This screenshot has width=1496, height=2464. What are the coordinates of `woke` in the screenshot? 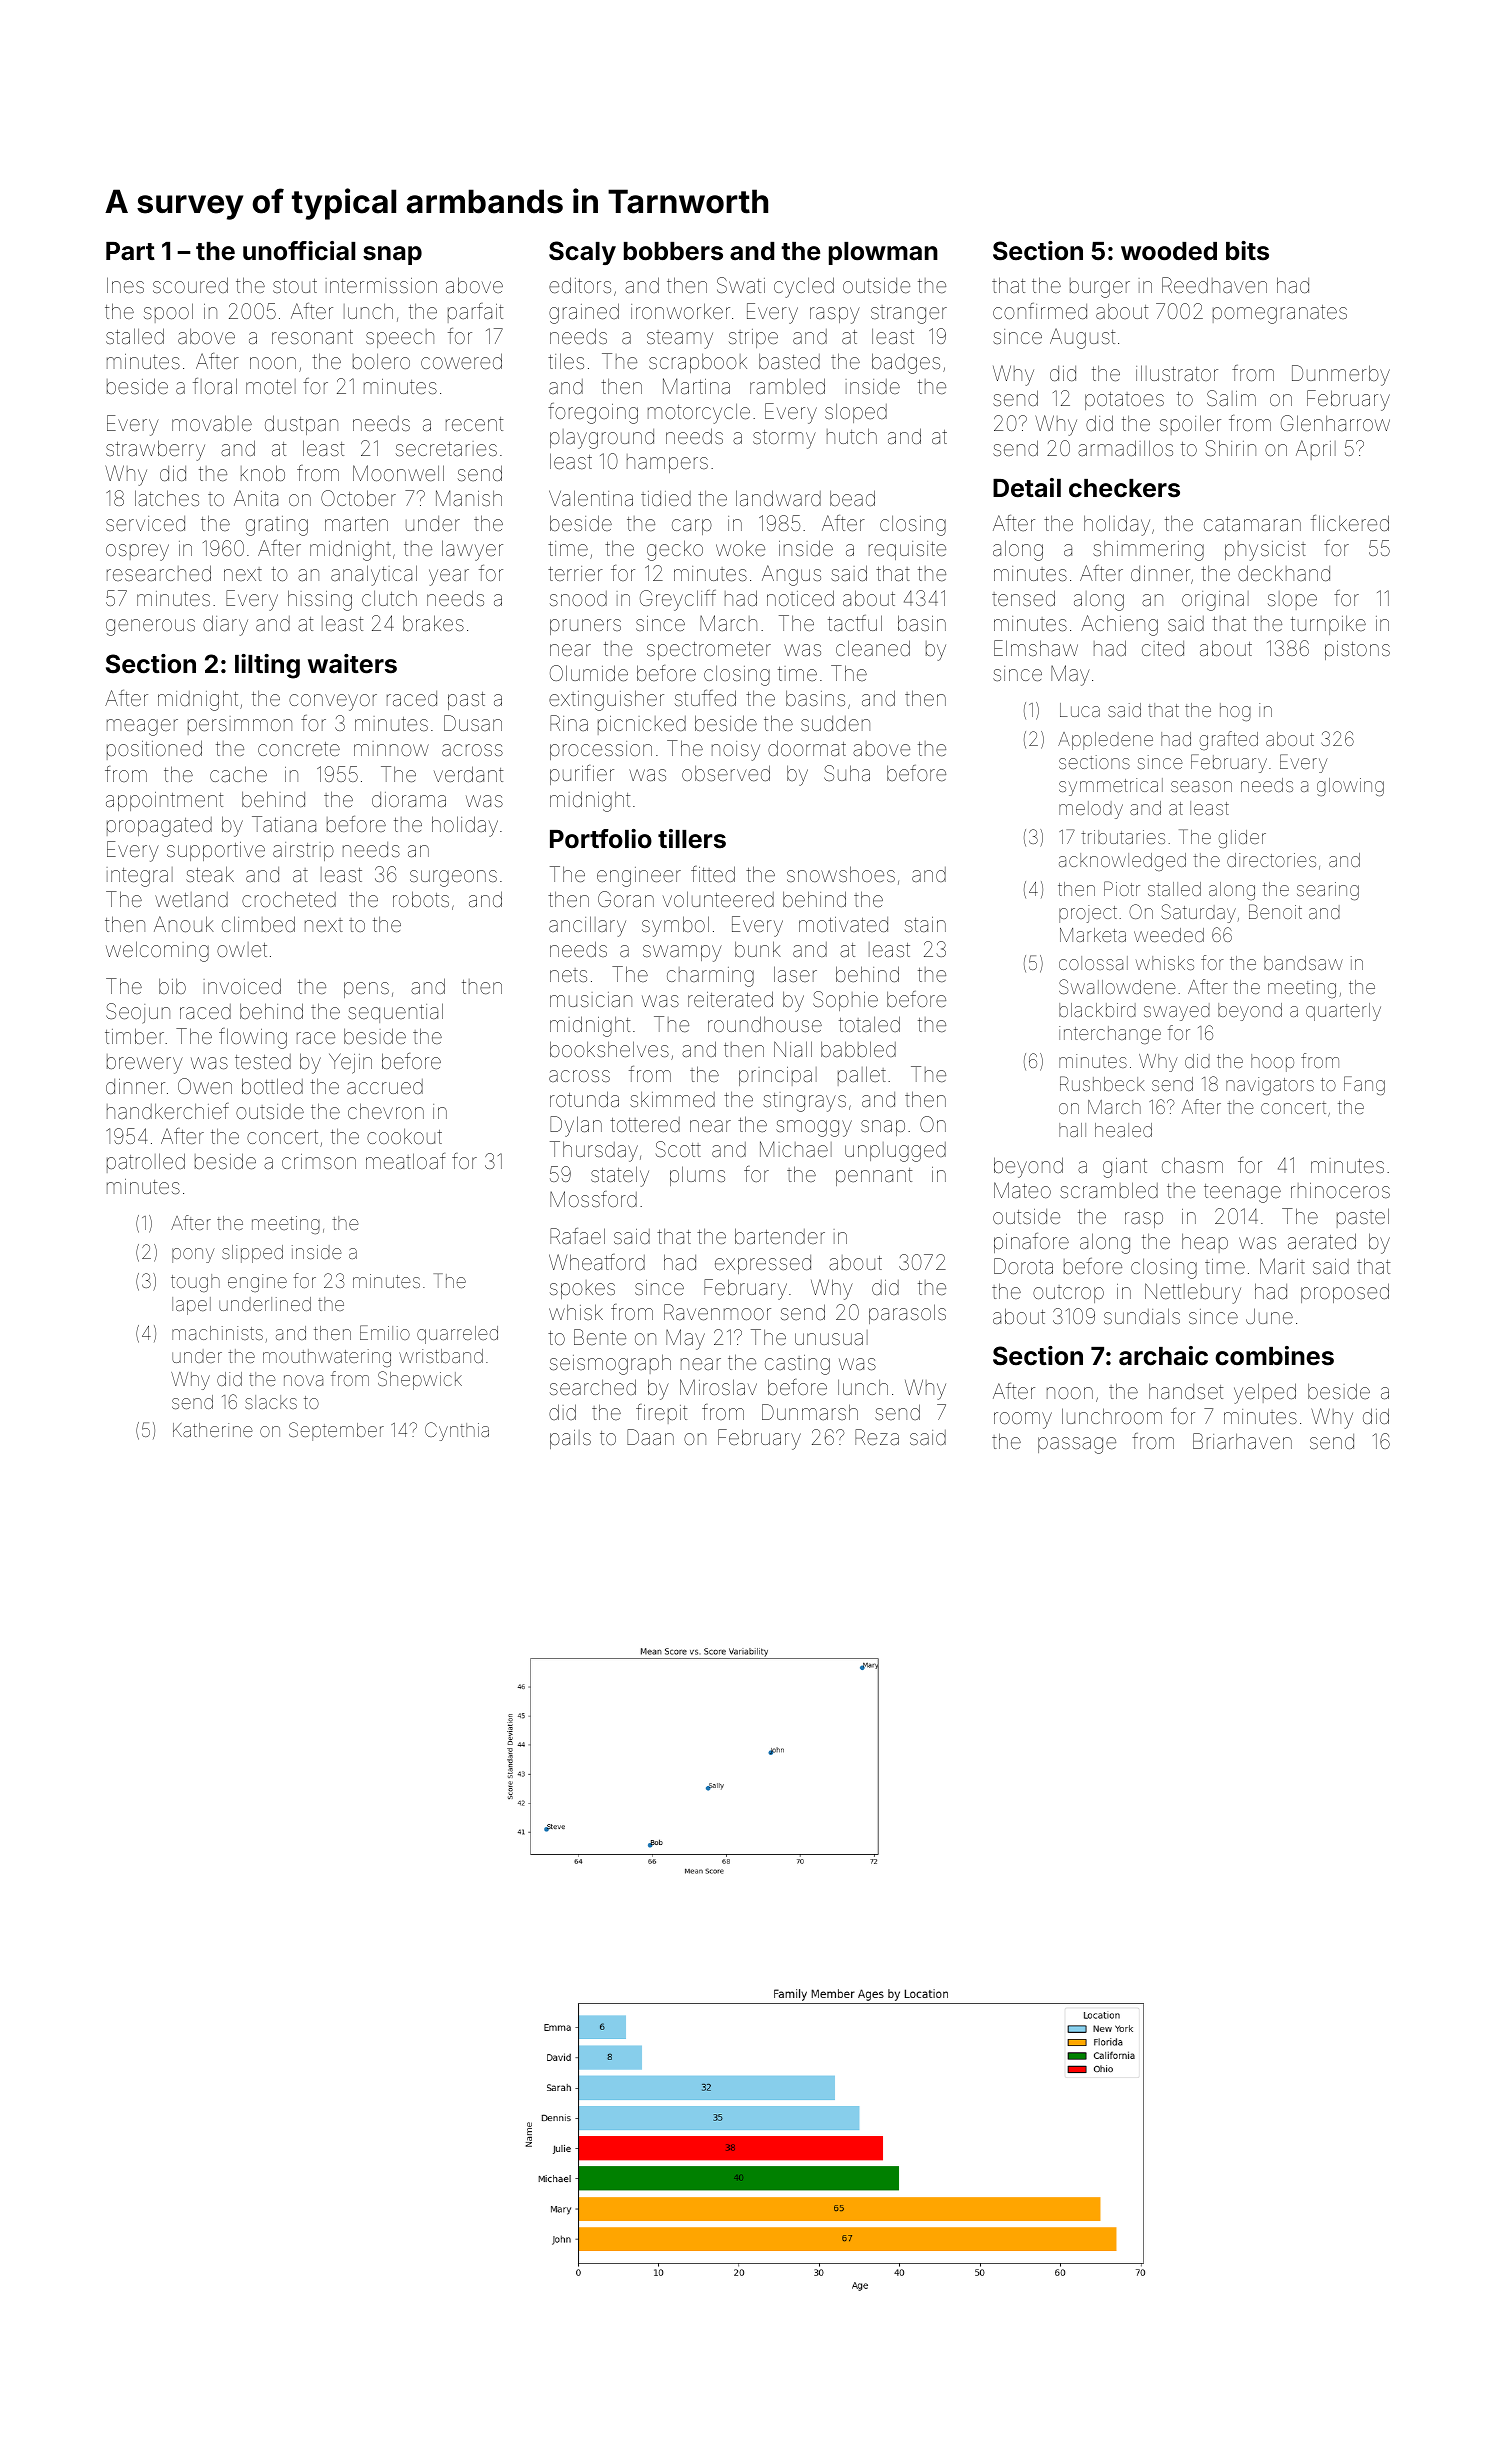 It's located at (740, 548).
